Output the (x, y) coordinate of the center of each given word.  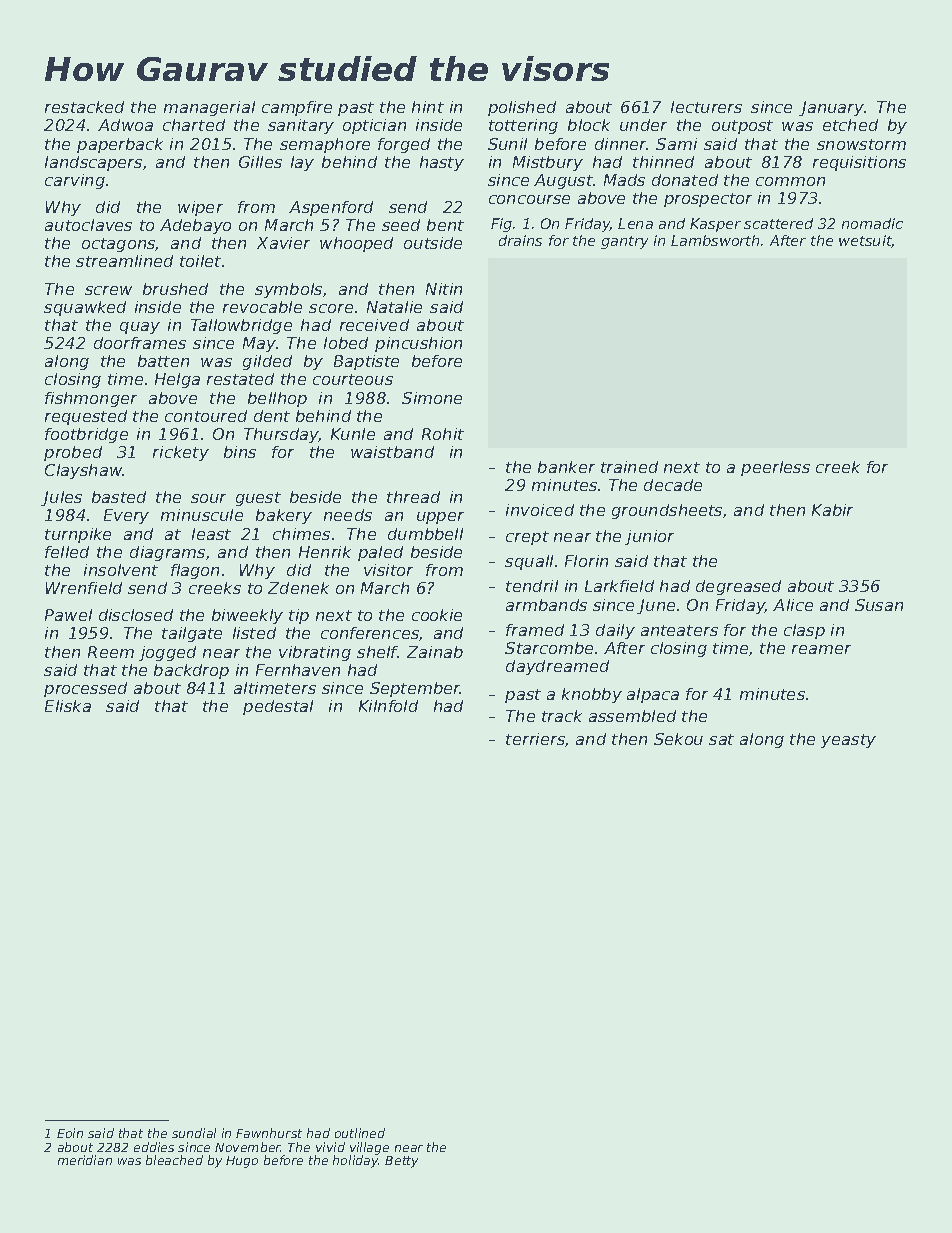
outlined (360, 1133)
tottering (523, 126)
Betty (401, 1162)
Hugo (242, 1162)
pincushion (418, 344)
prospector (708, 200)
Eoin (70, 1133)
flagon (195, 571)
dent (272, 416)
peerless (775, 468)
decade (673, 485)
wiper (200, 208)
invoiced (540, 510)
